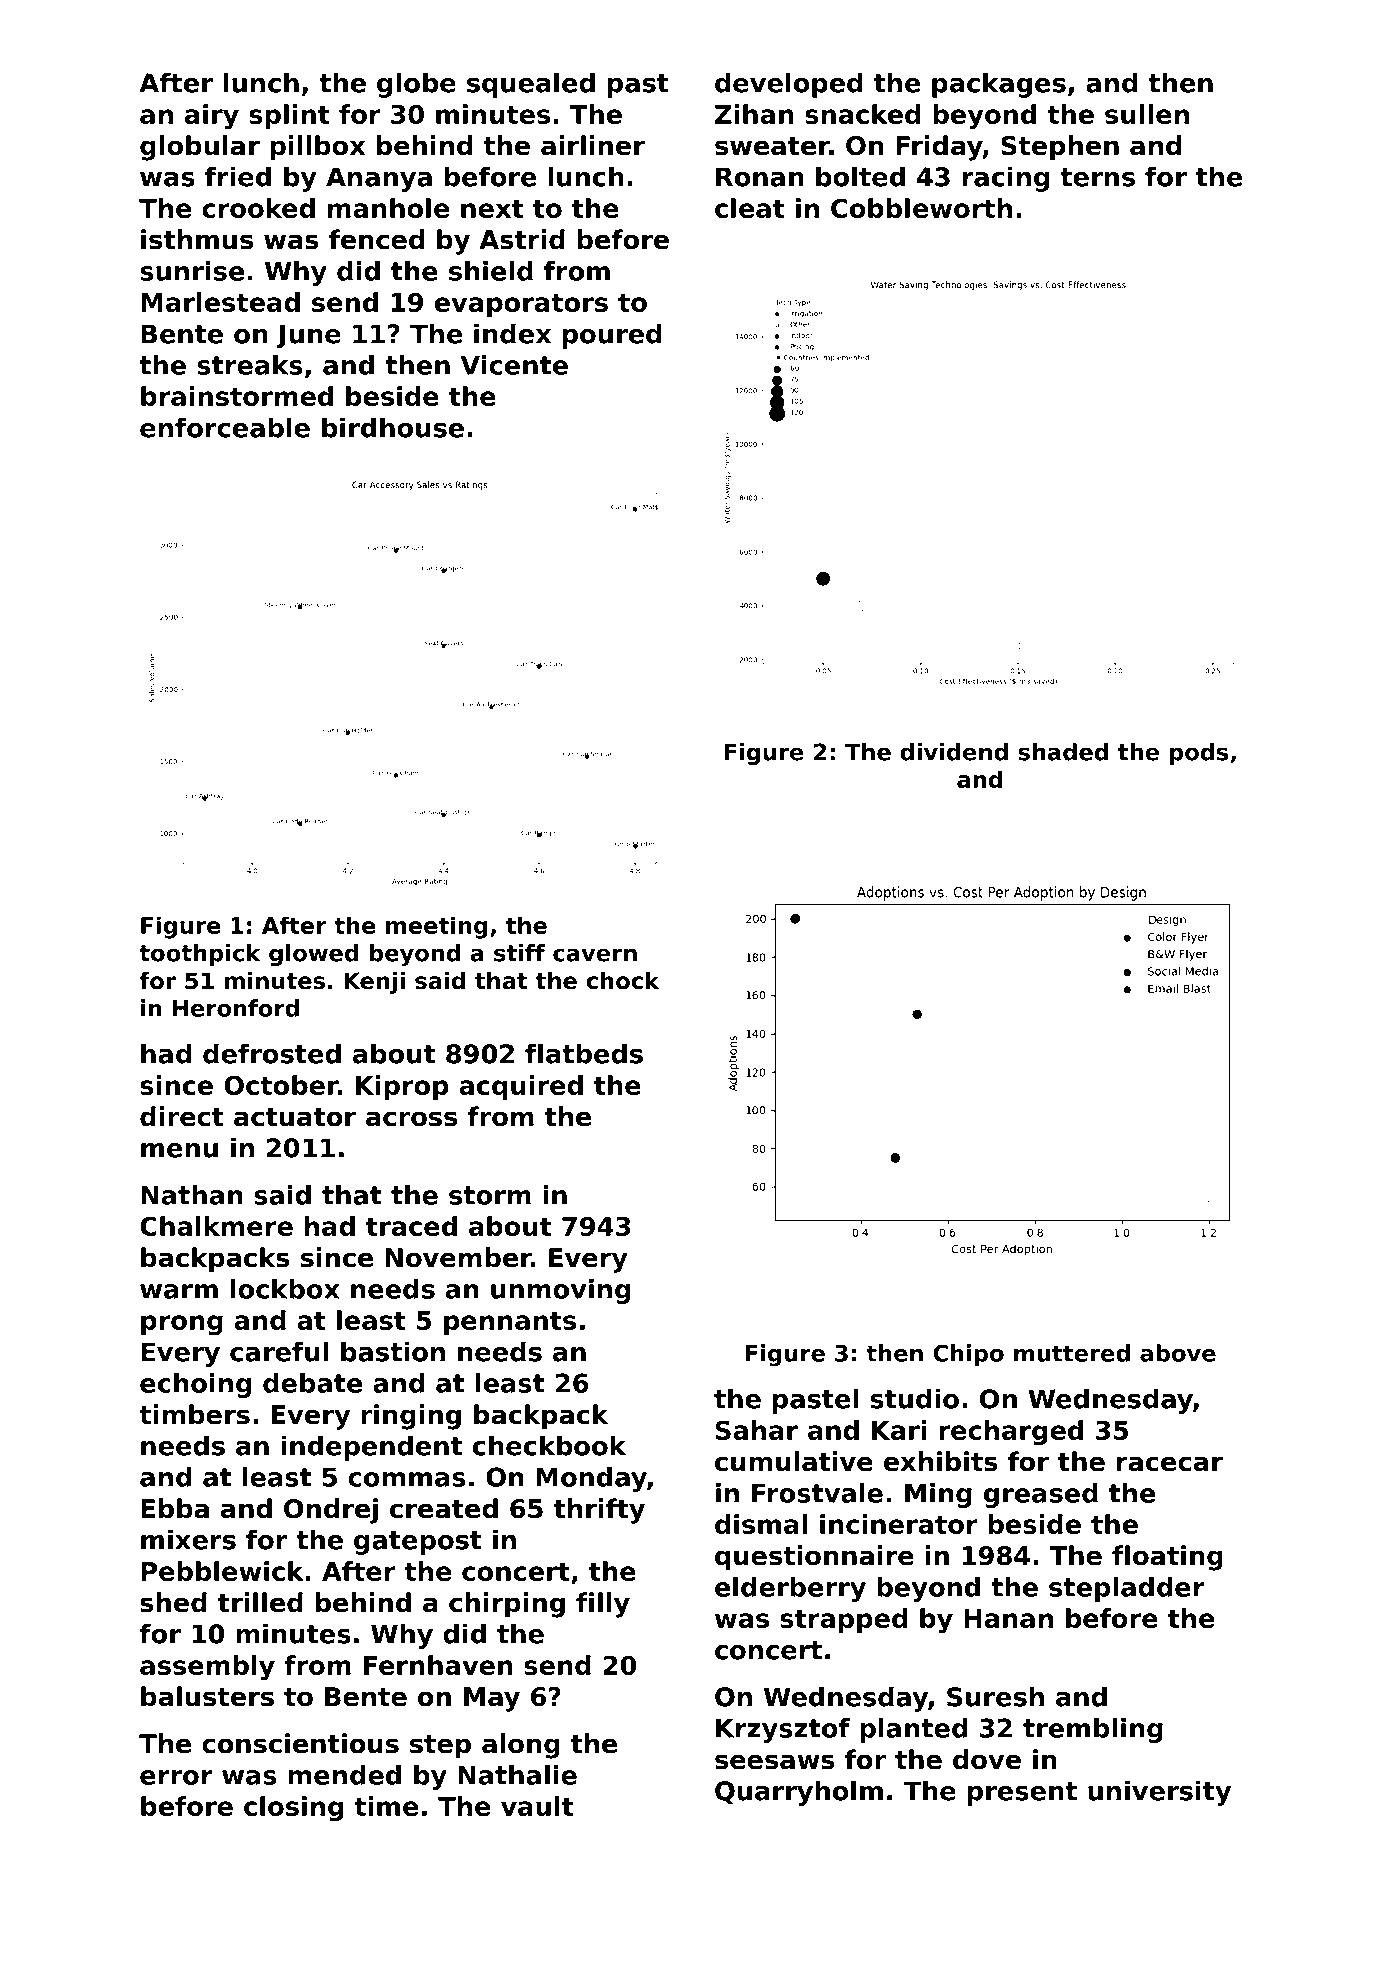 The image size is (1386, 1969). What do you see at coordinates (289, 116) in the screenshot?
I see `splint` at bounding box center [289, 116].
